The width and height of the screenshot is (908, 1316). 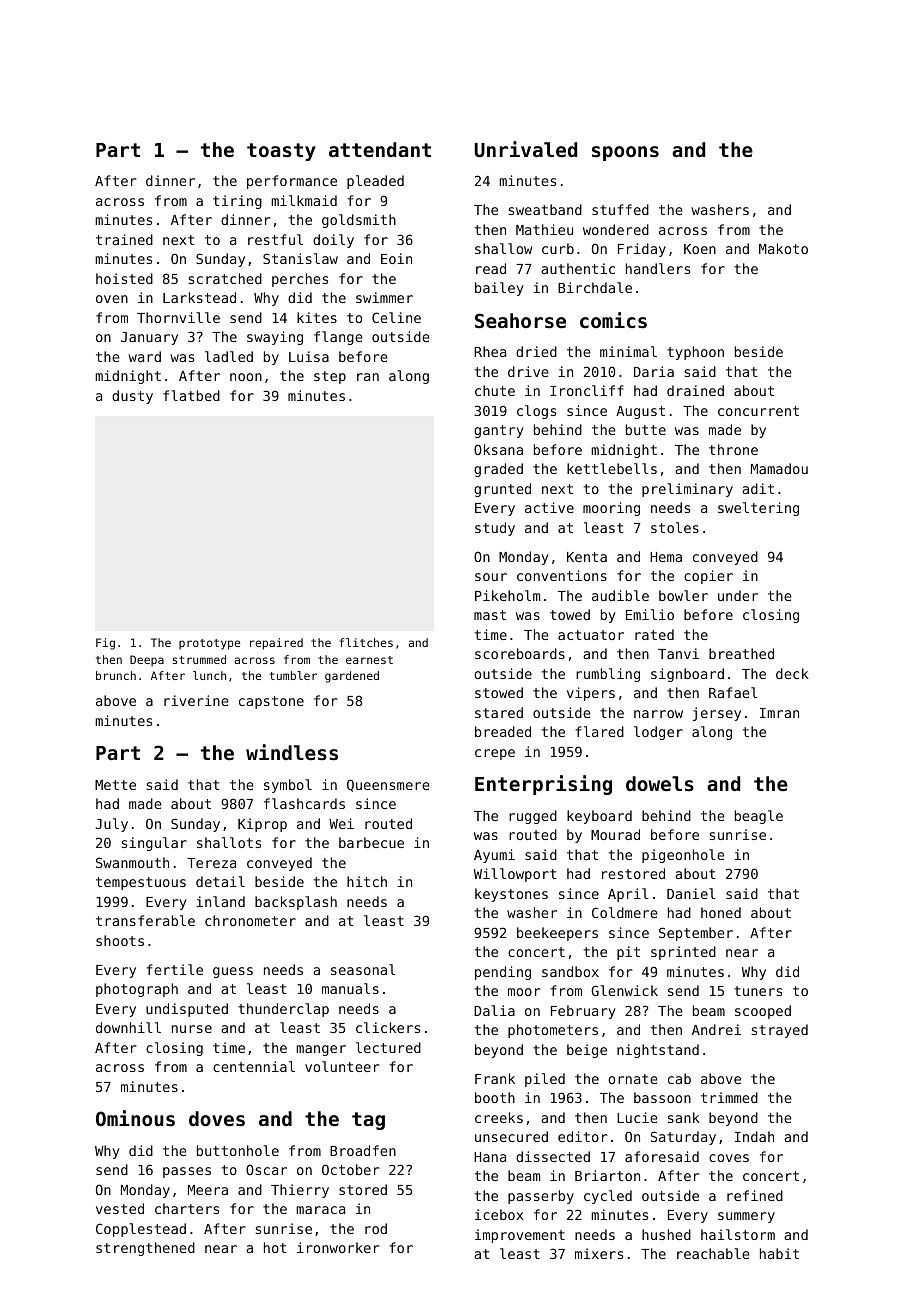 What do you see at coordinates (666, 1234) in the screenshot?
I see `hushed` at bounding box center [666, 1234].
